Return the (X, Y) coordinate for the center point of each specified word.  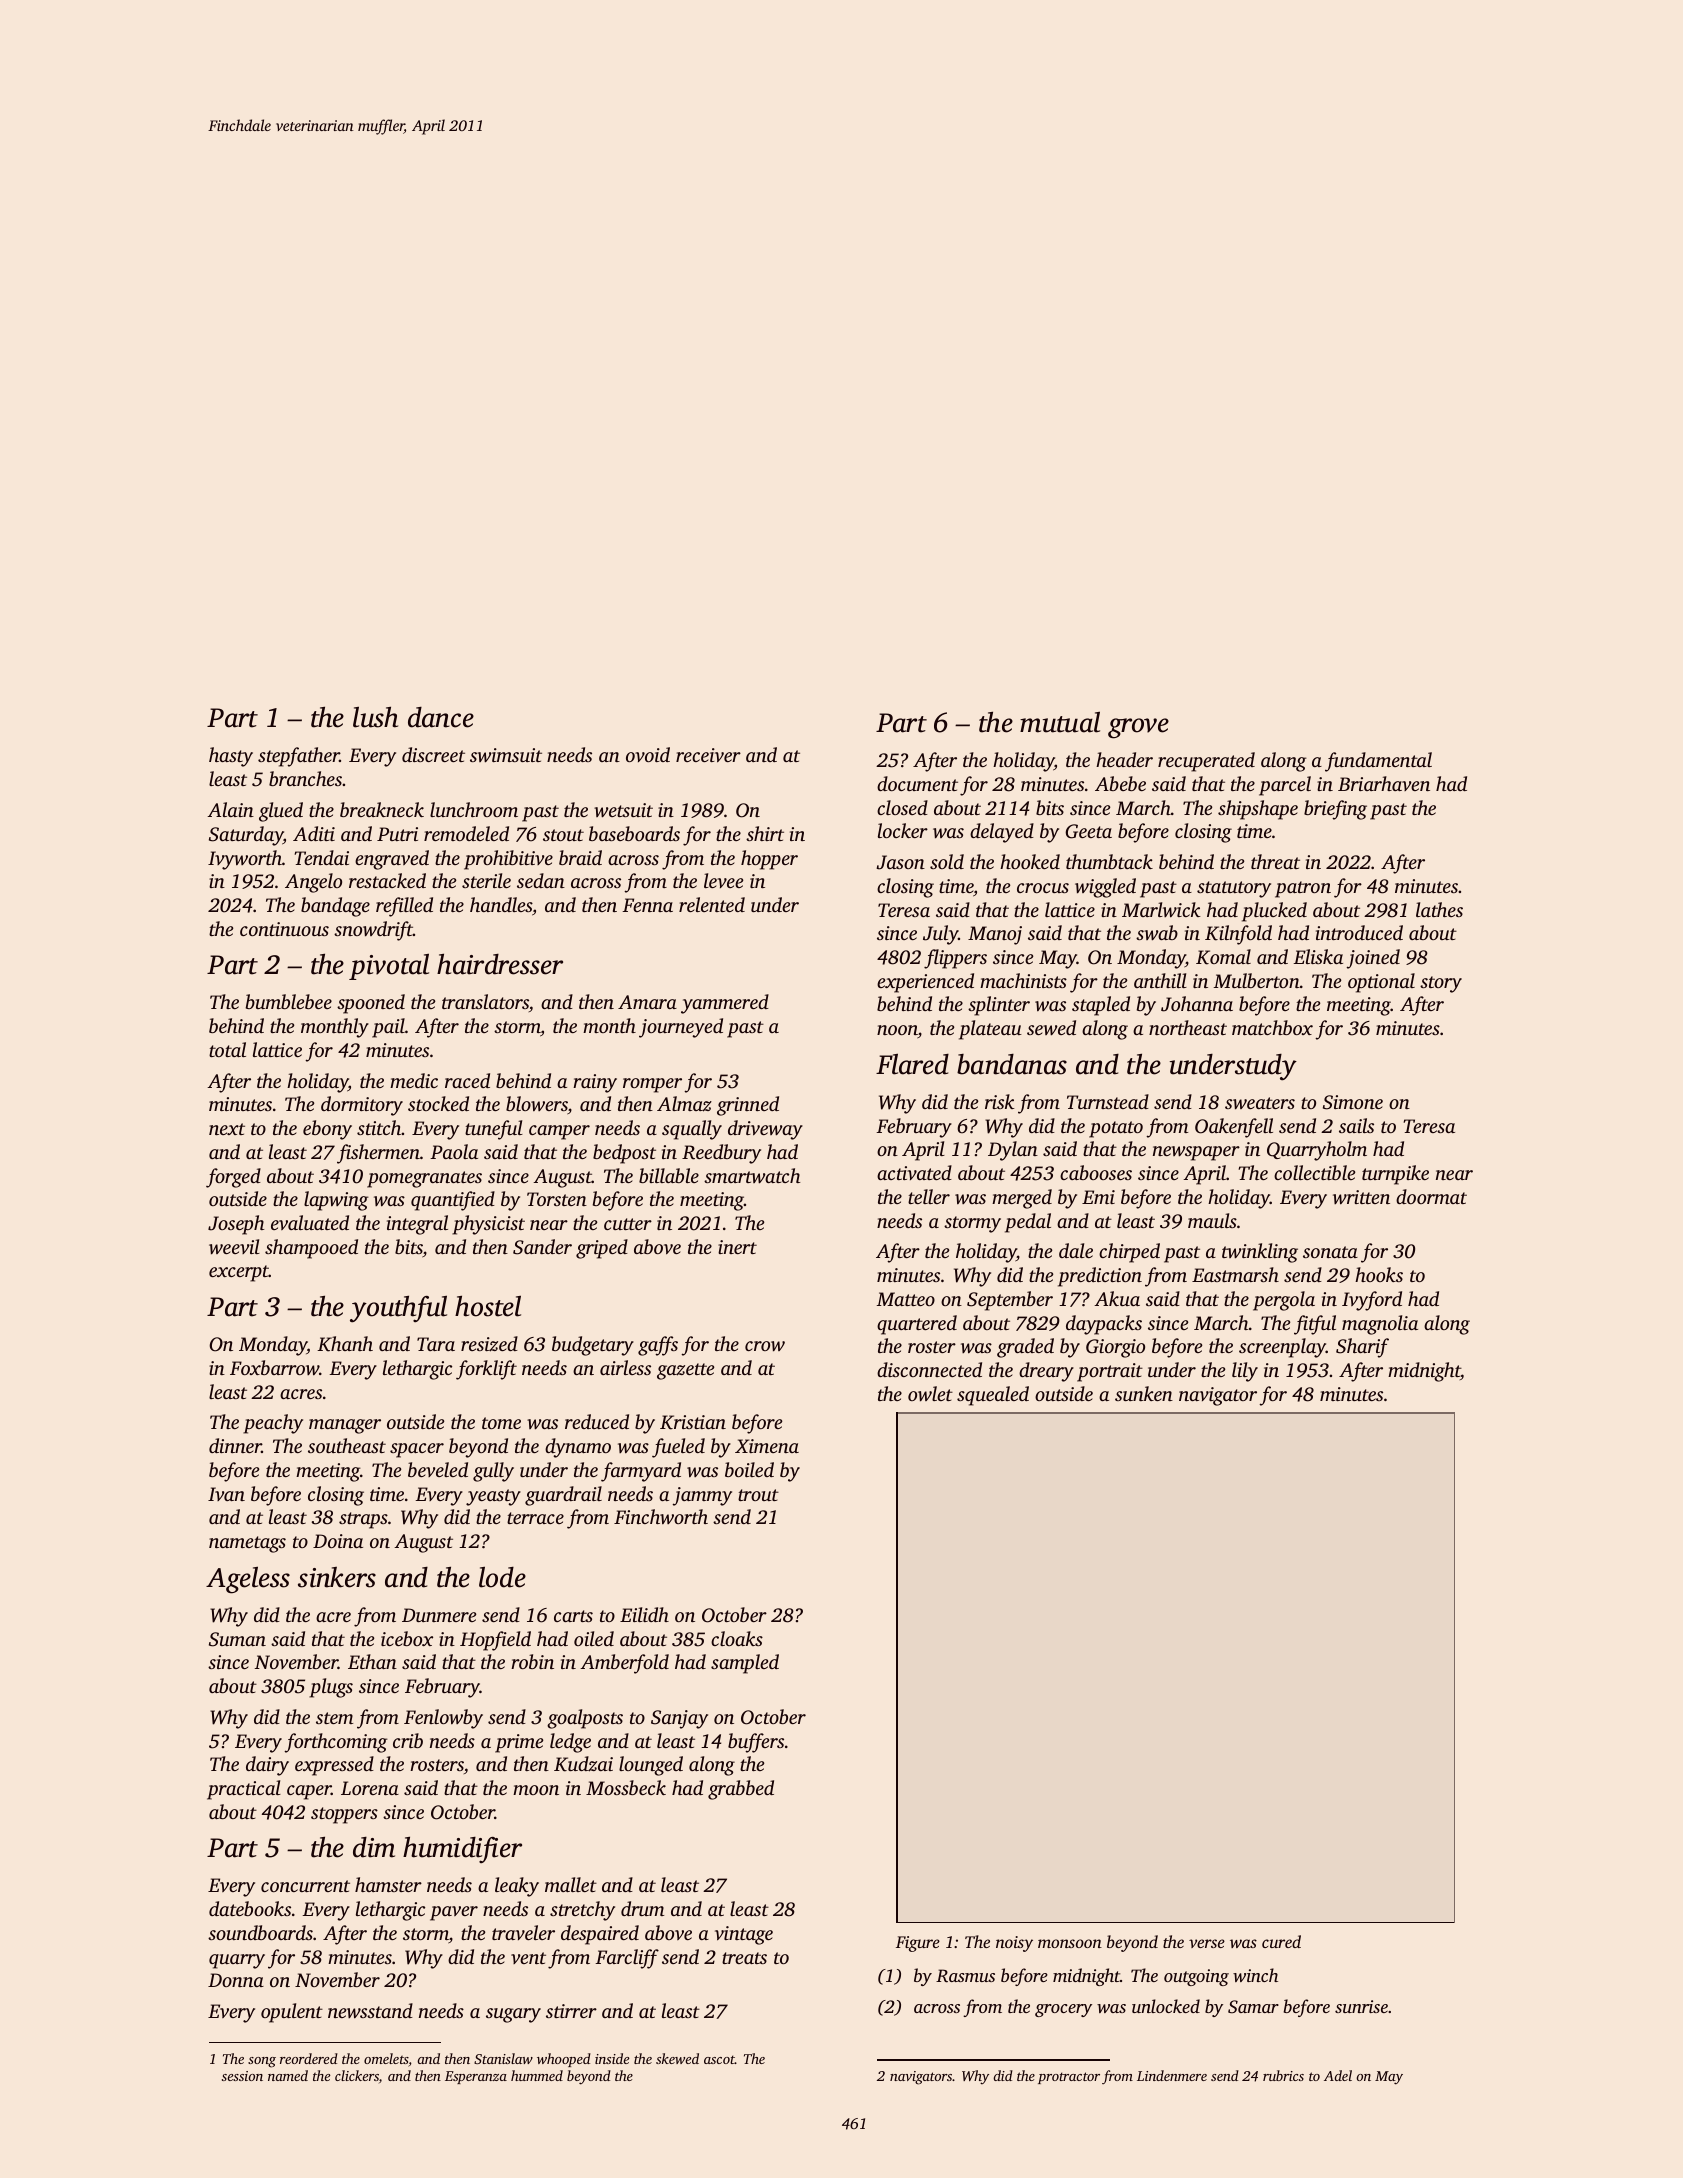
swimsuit (506, 755)
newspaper (1196, 1153)
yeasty (493, 1497)
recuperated (1206, 762)
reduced (597, 1421)
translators (485, 1001)
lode (502, 1577)
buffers (756, 1743)
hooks (1379, 1274)
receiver (708, 755)
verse (1207, 1943)
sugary (513, 2015)
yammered (725, 1004)
